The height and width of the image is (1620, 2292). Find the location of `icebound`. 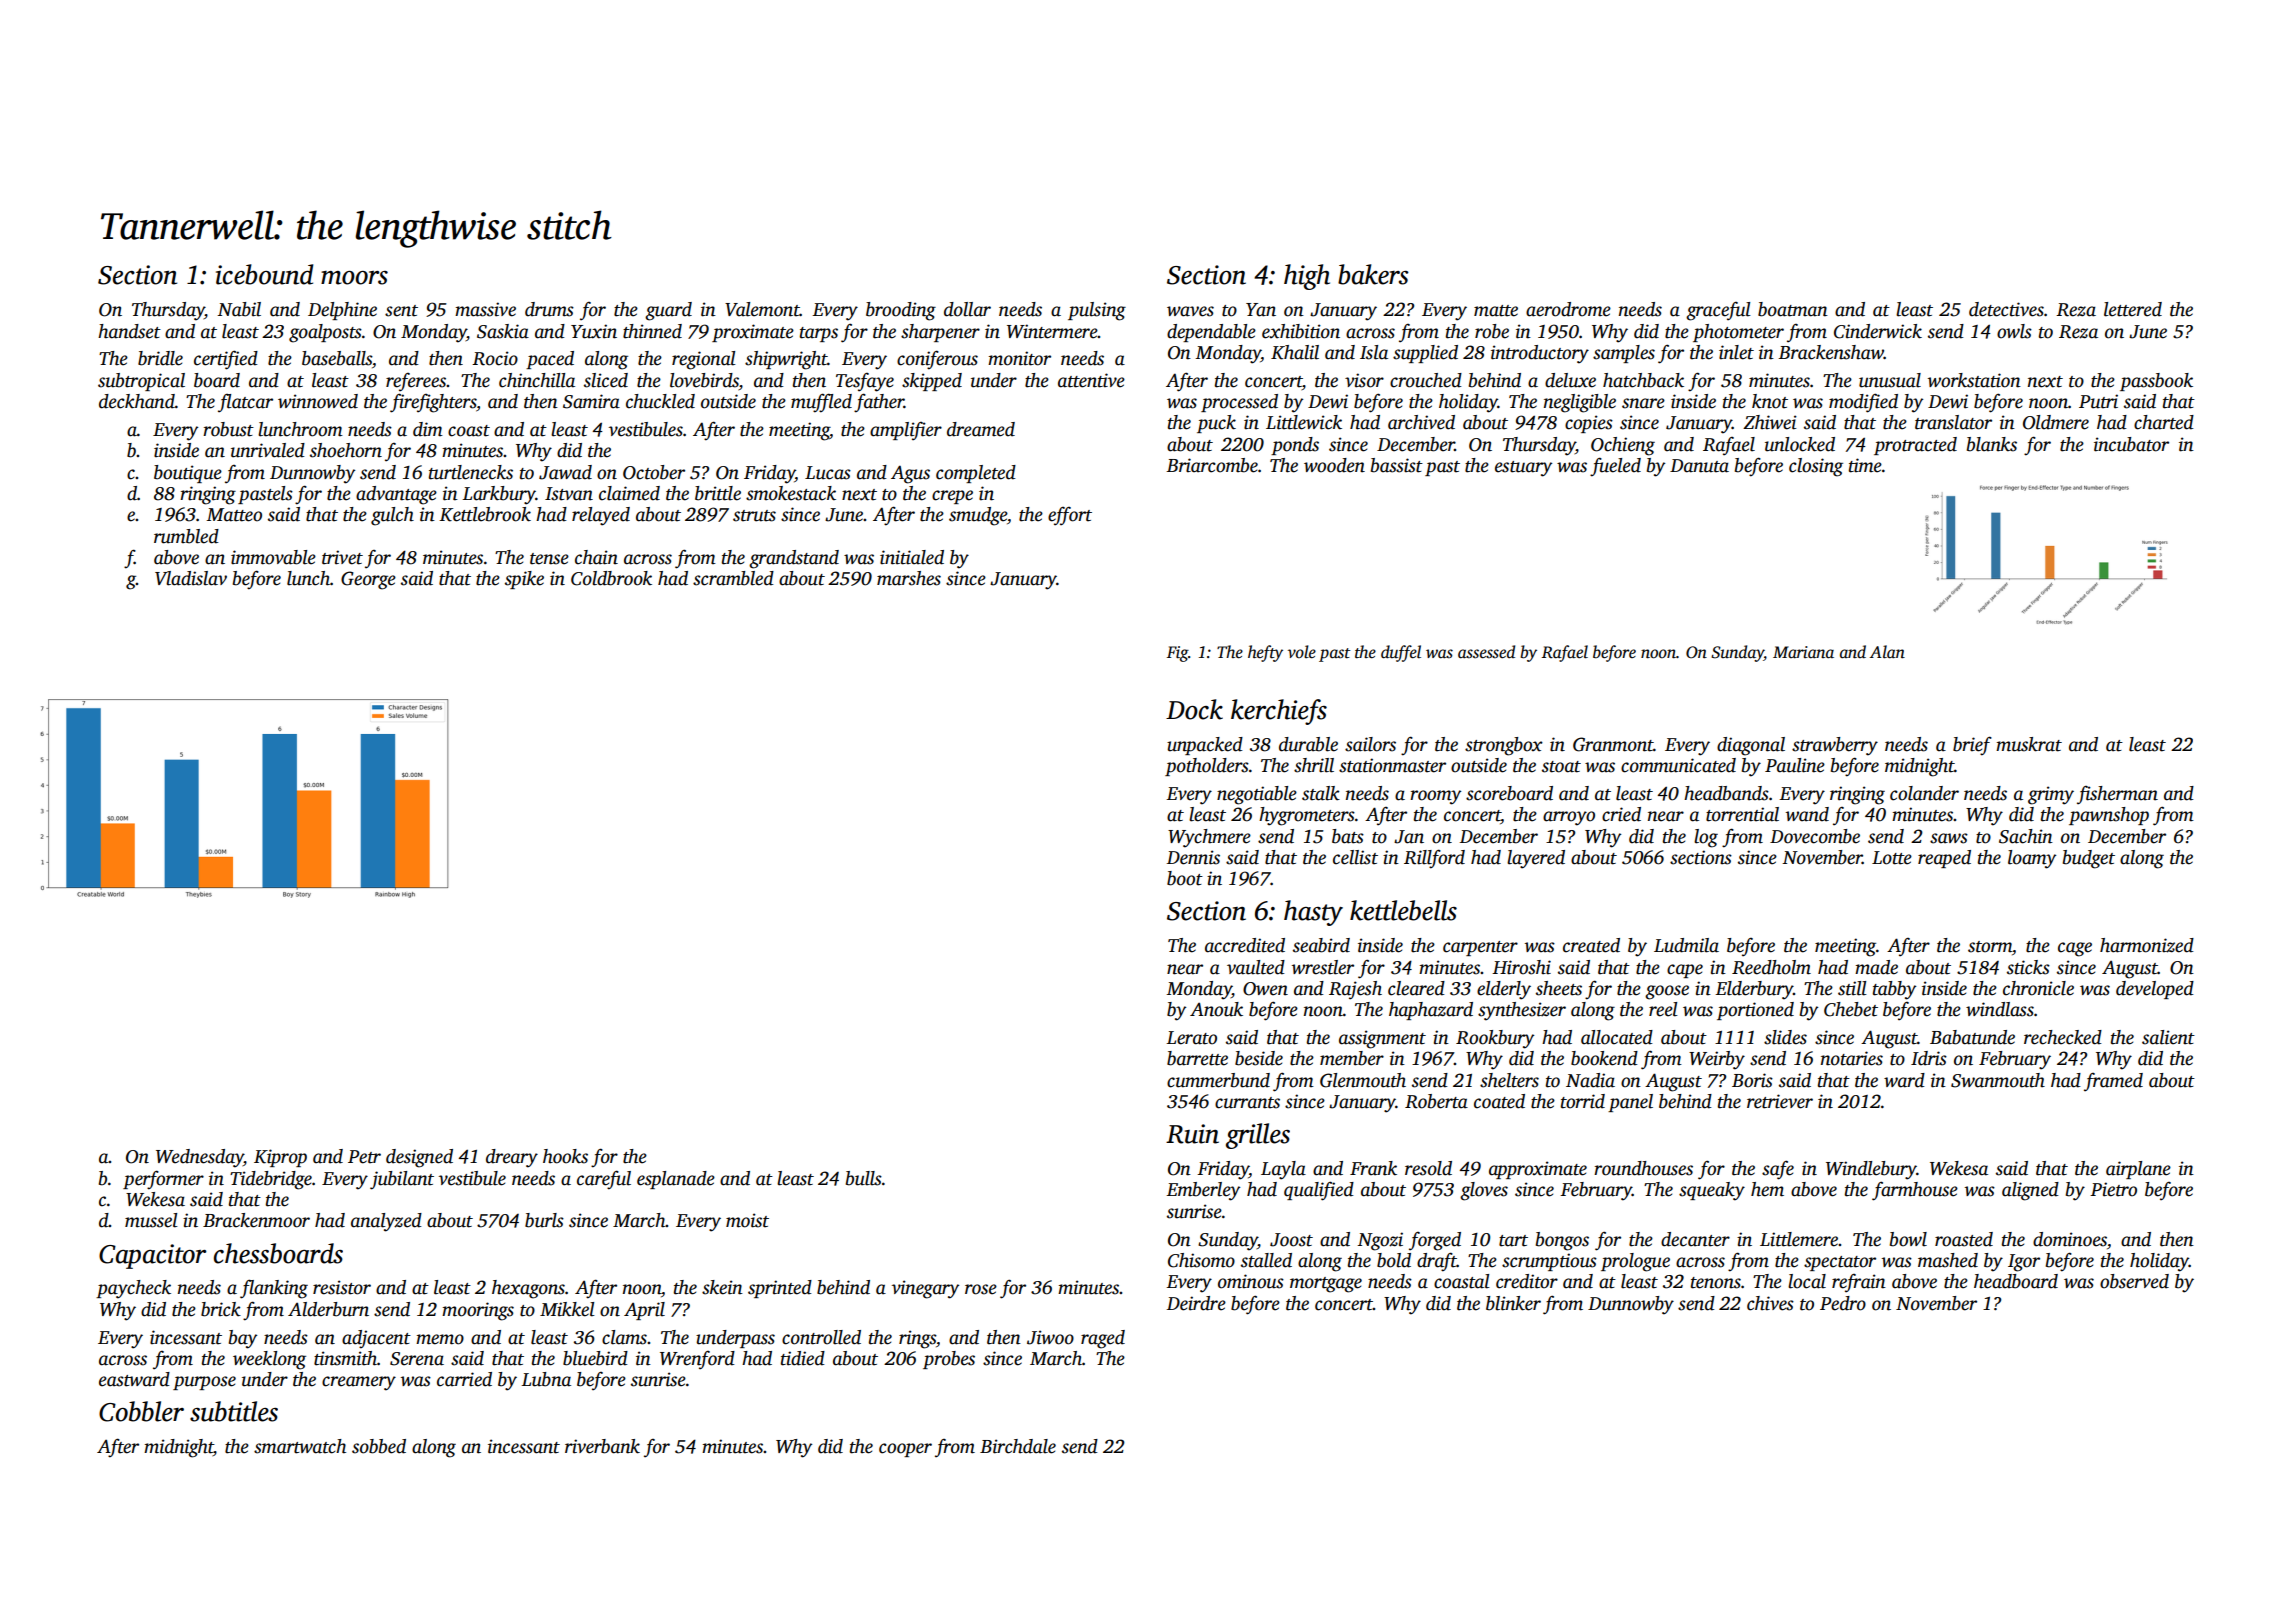

icebound is located at coordinates (264, 274).
